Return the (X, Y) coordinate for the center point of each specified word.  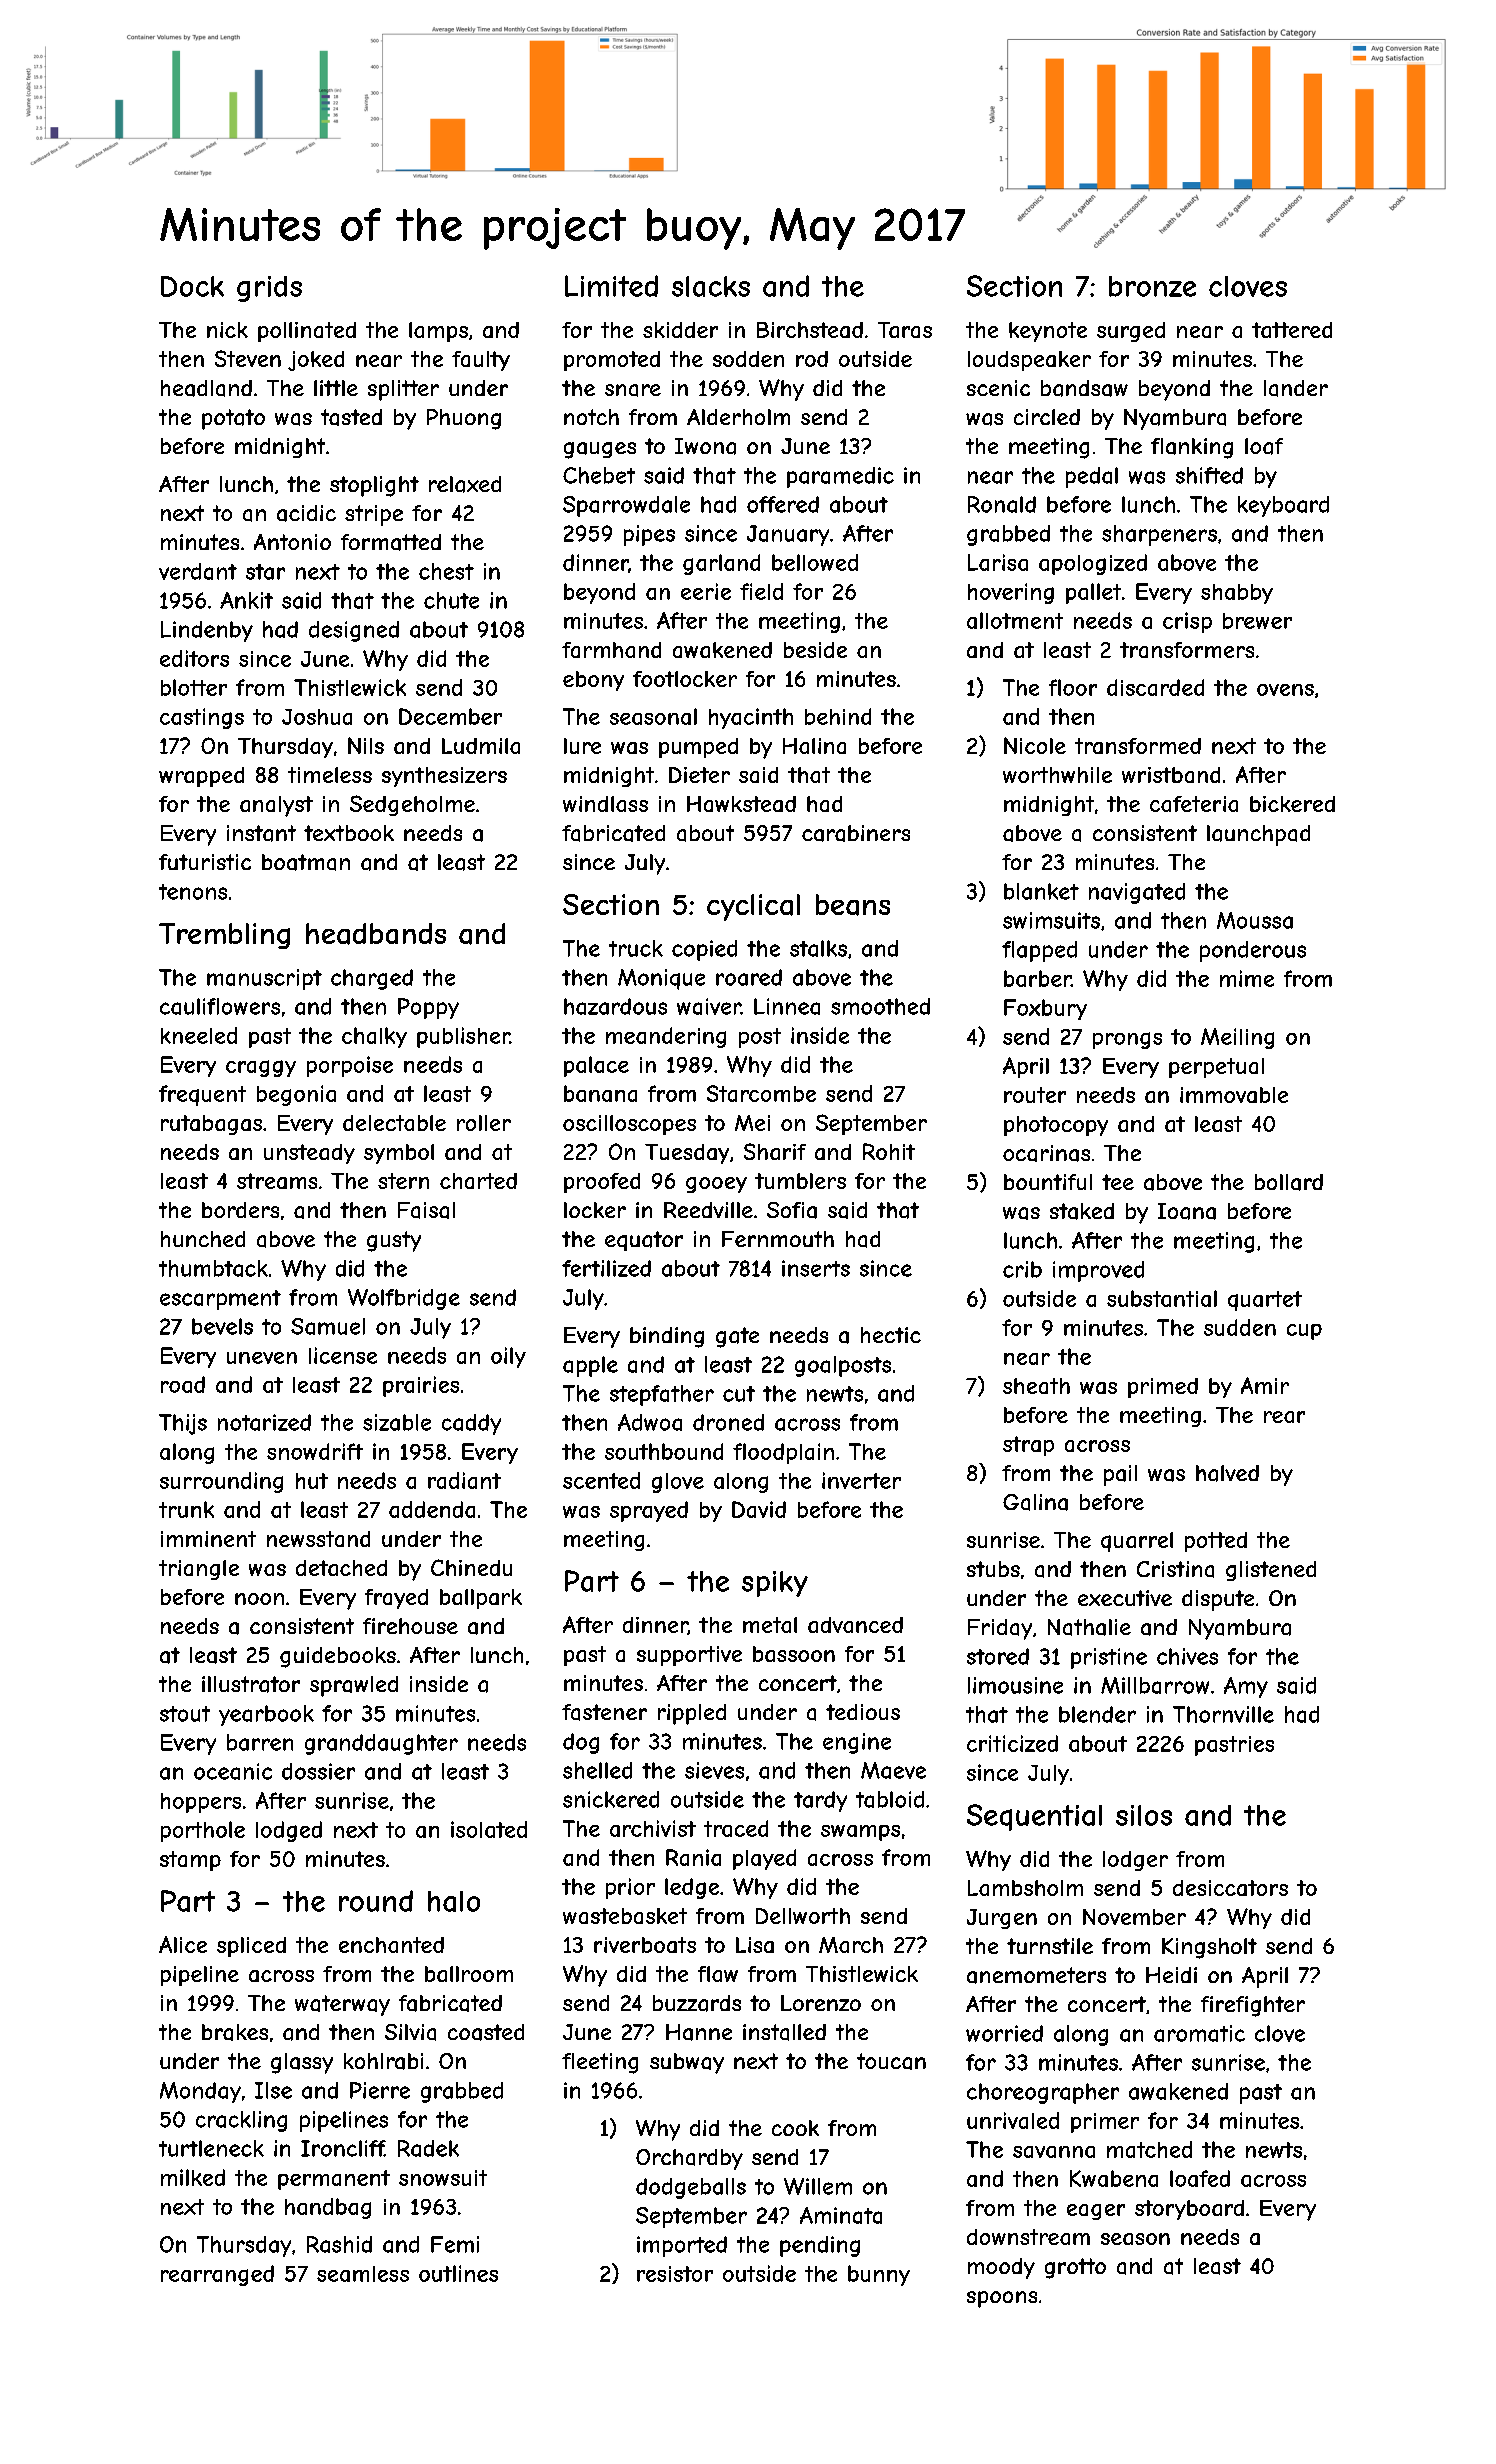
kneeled (199, 1035)
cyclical (753, 907)
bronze (1152, 286)
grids (269, 289)
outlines (458, 2273)
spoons (1002, 2299)
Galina (1035, 1502)
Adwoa (650, 1422)
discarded (1155, 687)
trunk (186, 1509)
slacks (711, 286)
